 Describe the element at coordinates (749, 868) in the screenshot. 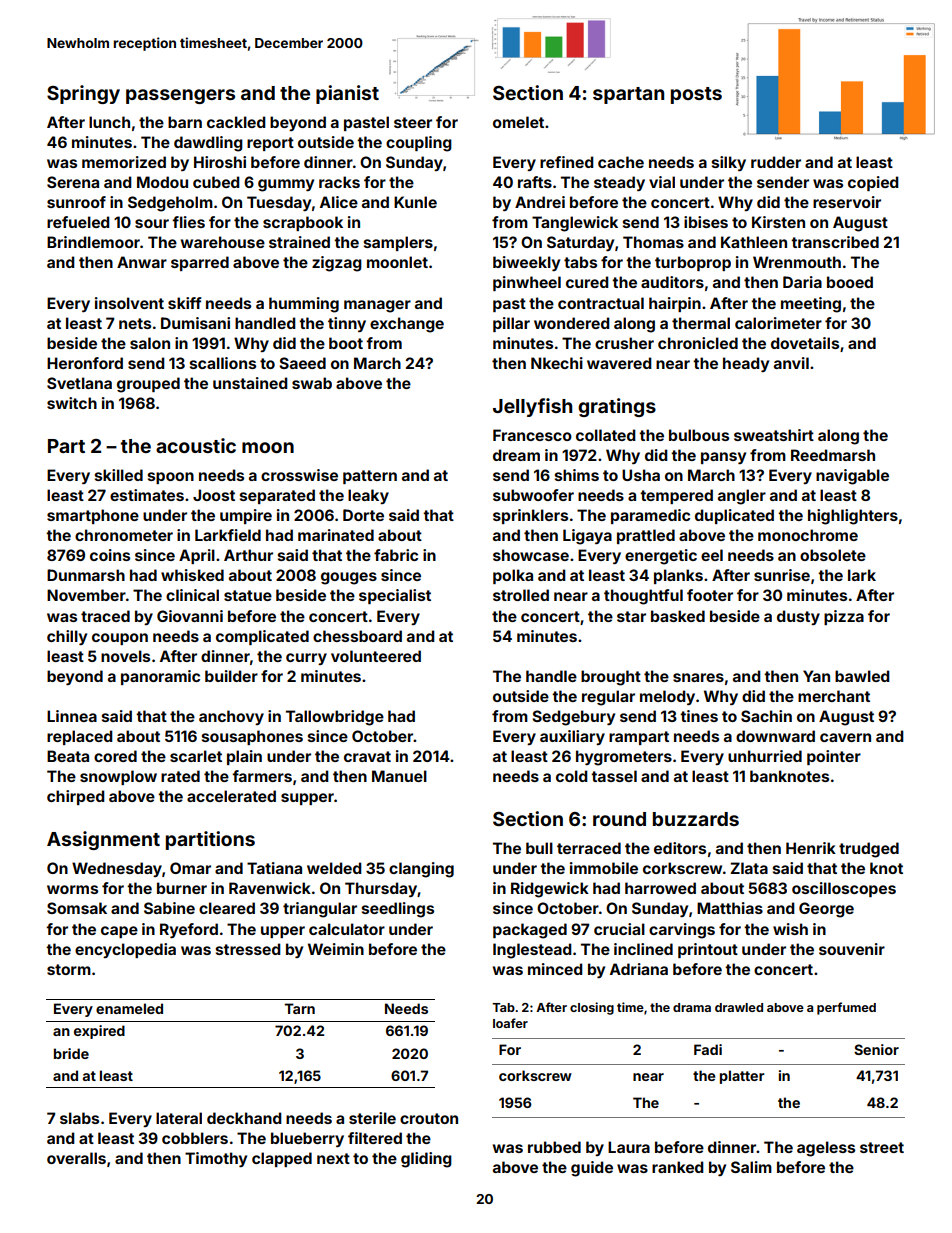

I see `Zlata` at that location.
